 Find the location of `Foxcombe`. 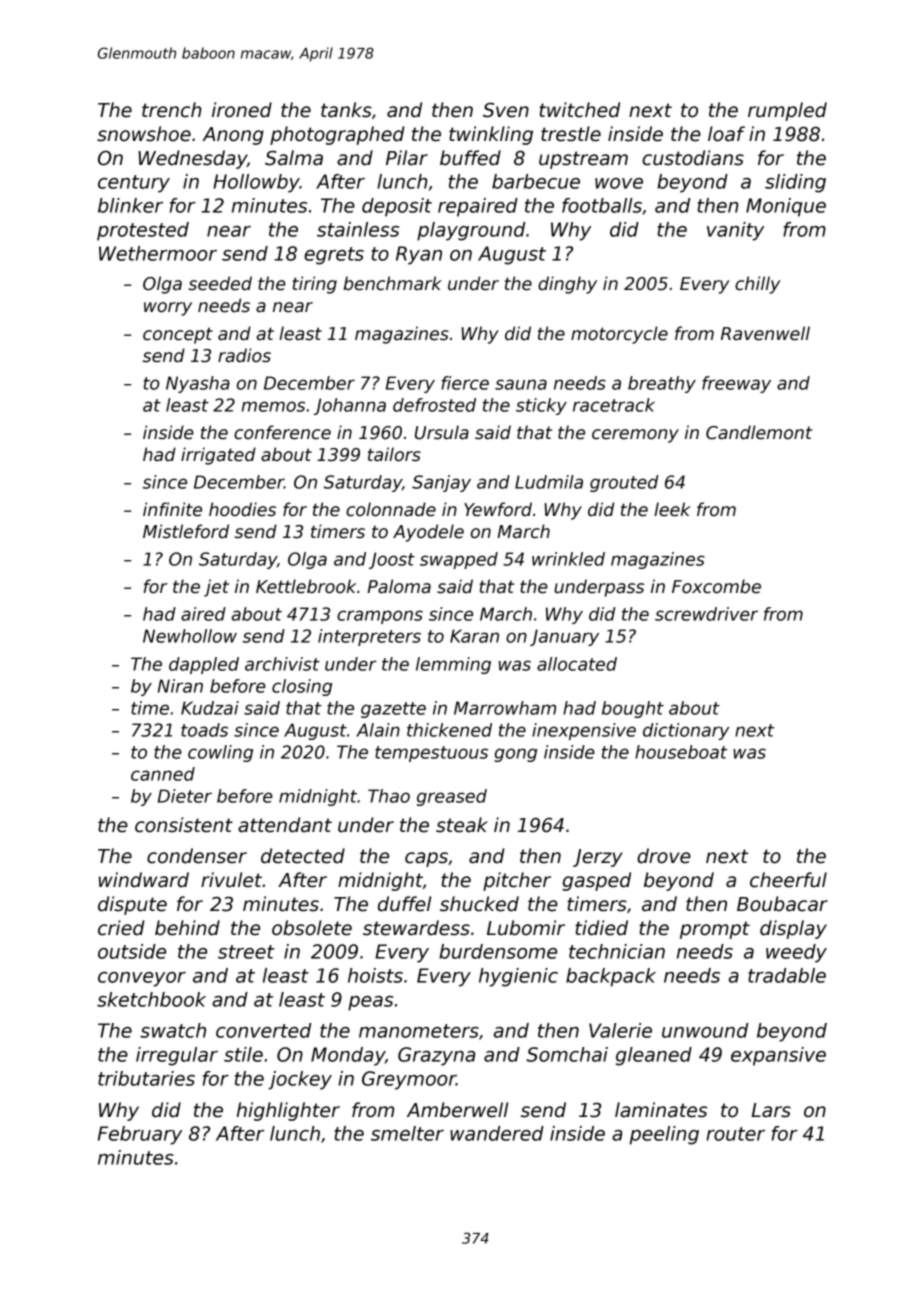

Foxcombe is located at coordinates (716, 586).
